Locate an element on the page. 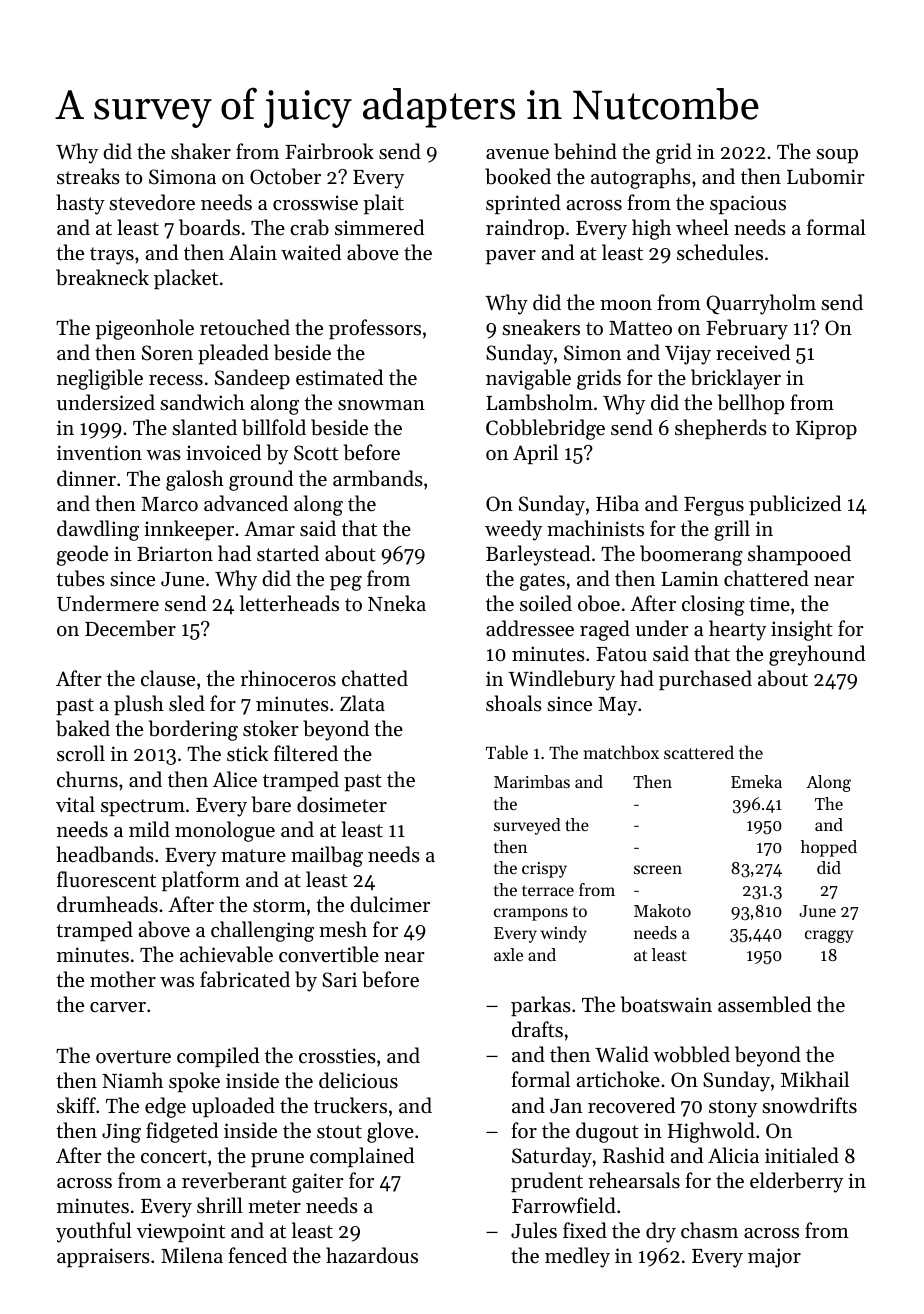  Alain is located at coordinates (253, 252).
